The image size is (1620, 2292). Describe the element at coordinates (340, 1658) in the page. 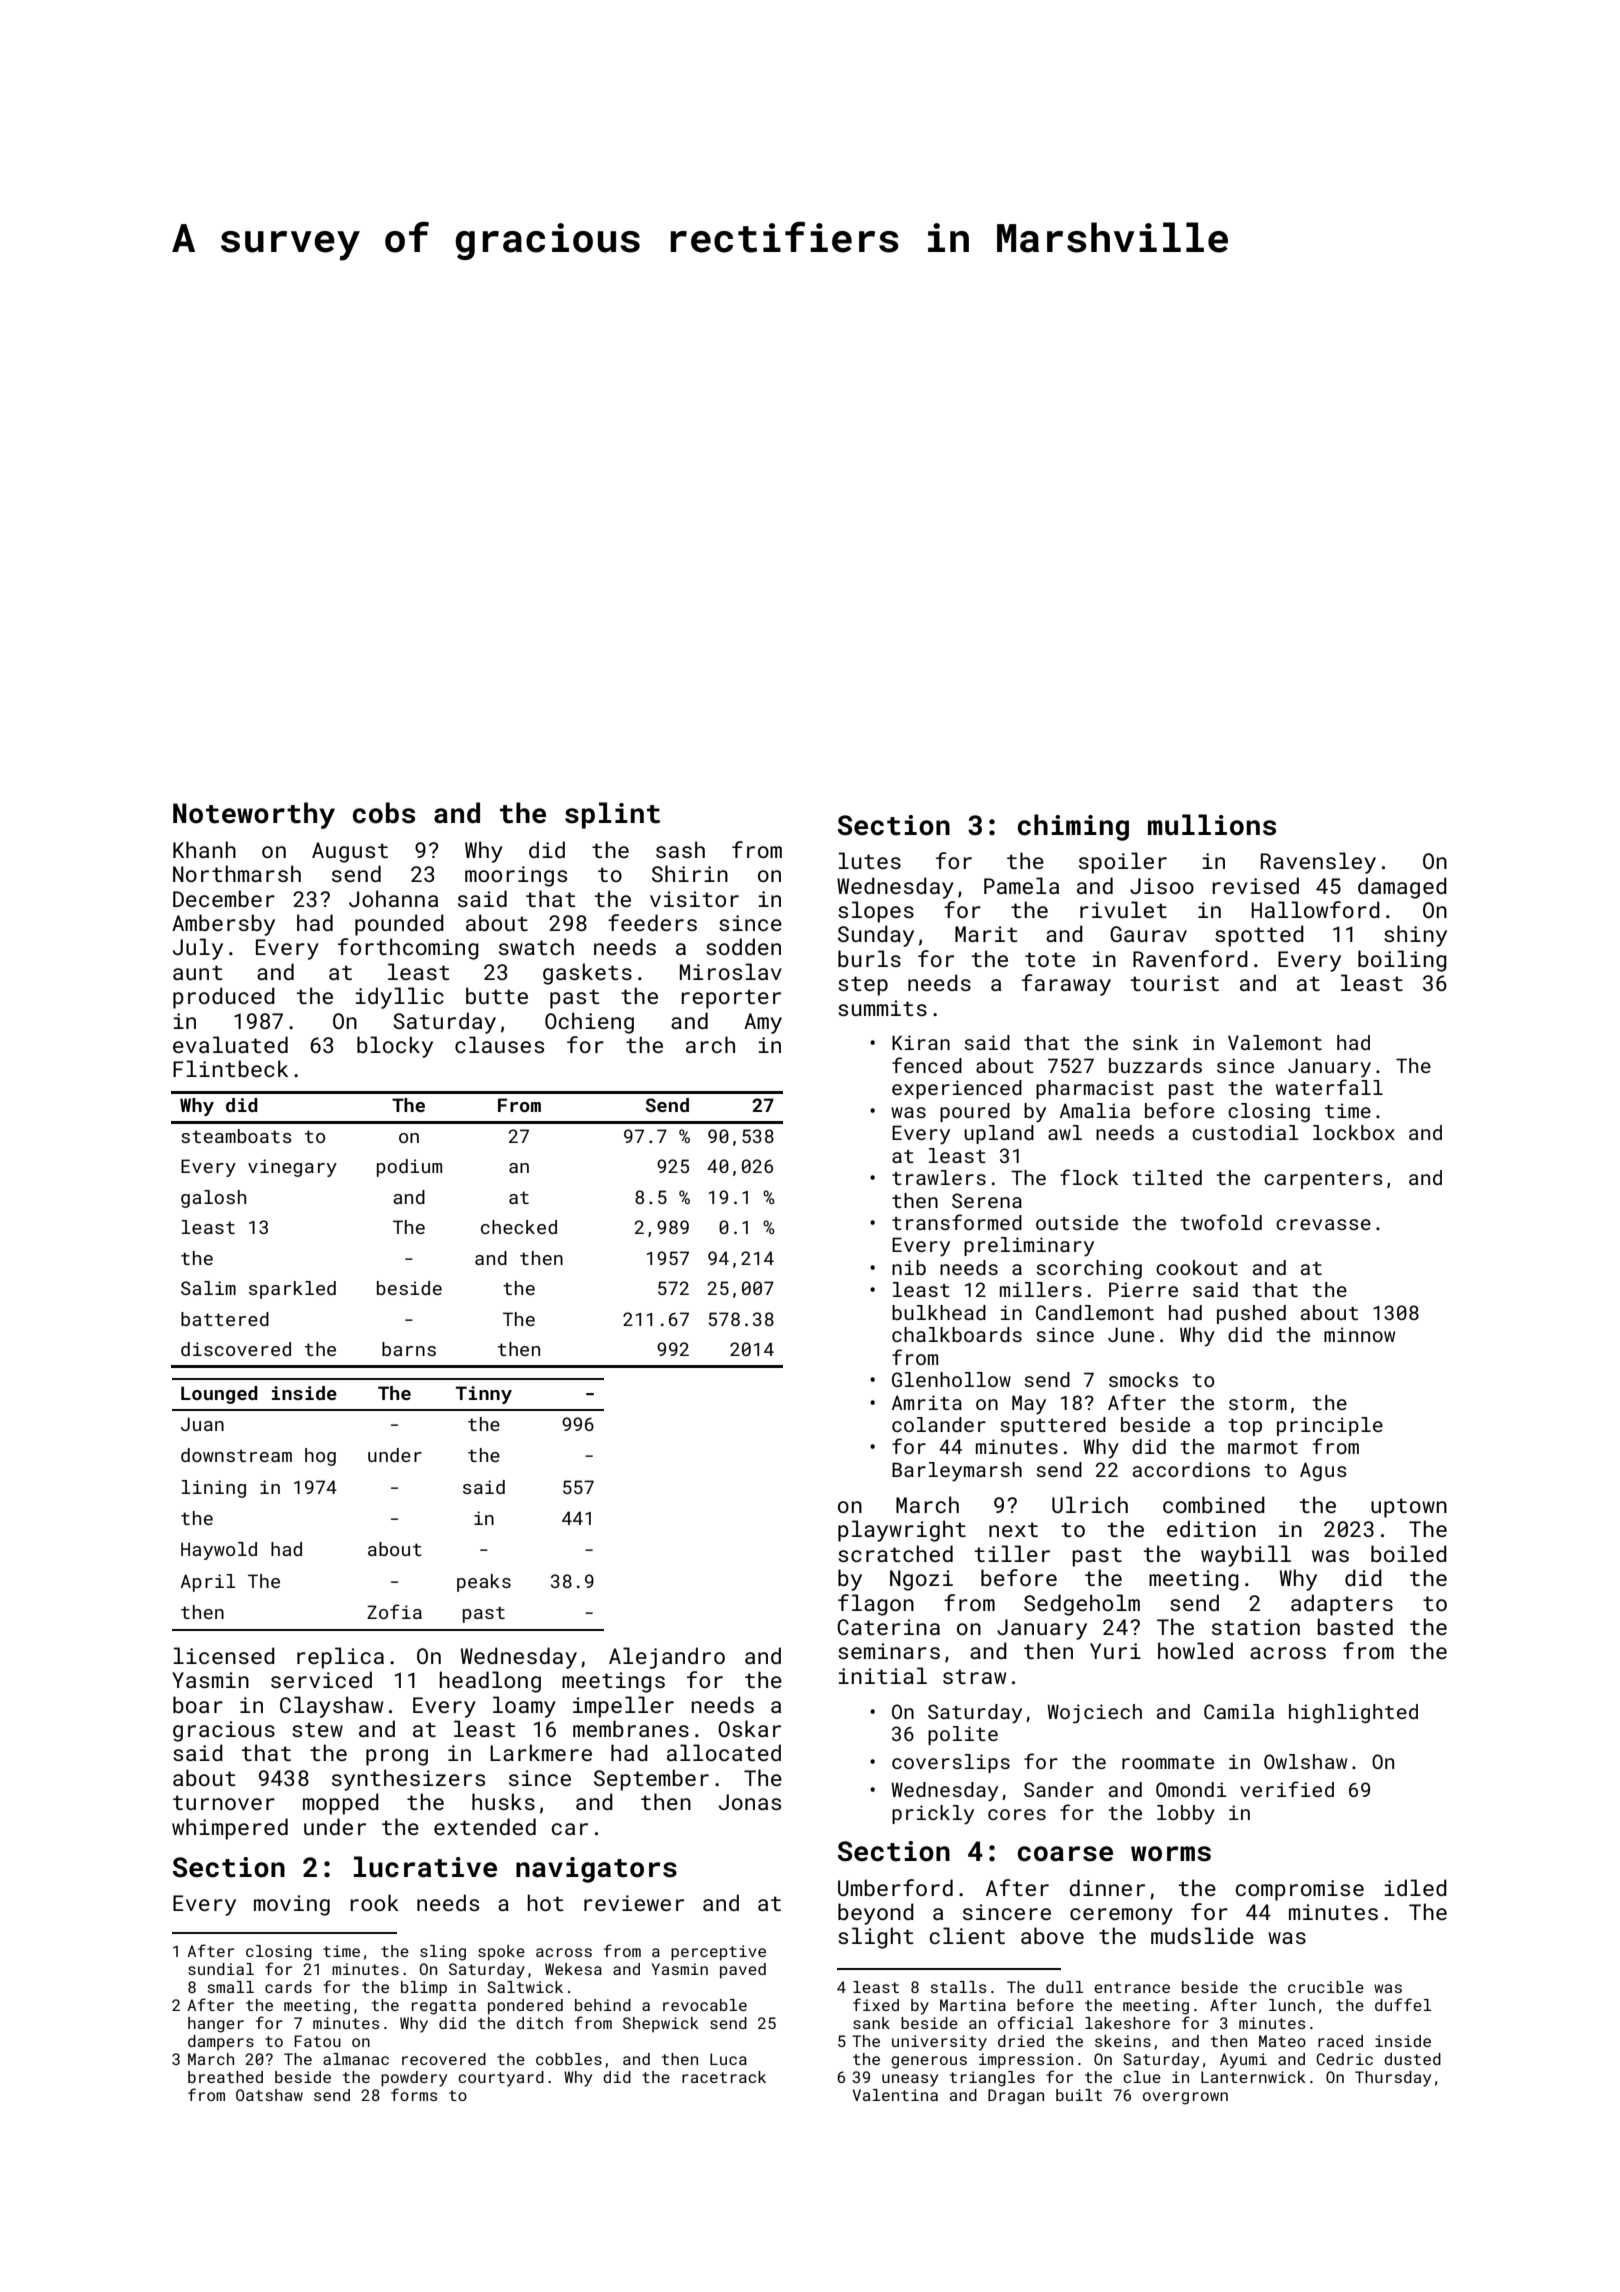

I see `replica` at that location.
